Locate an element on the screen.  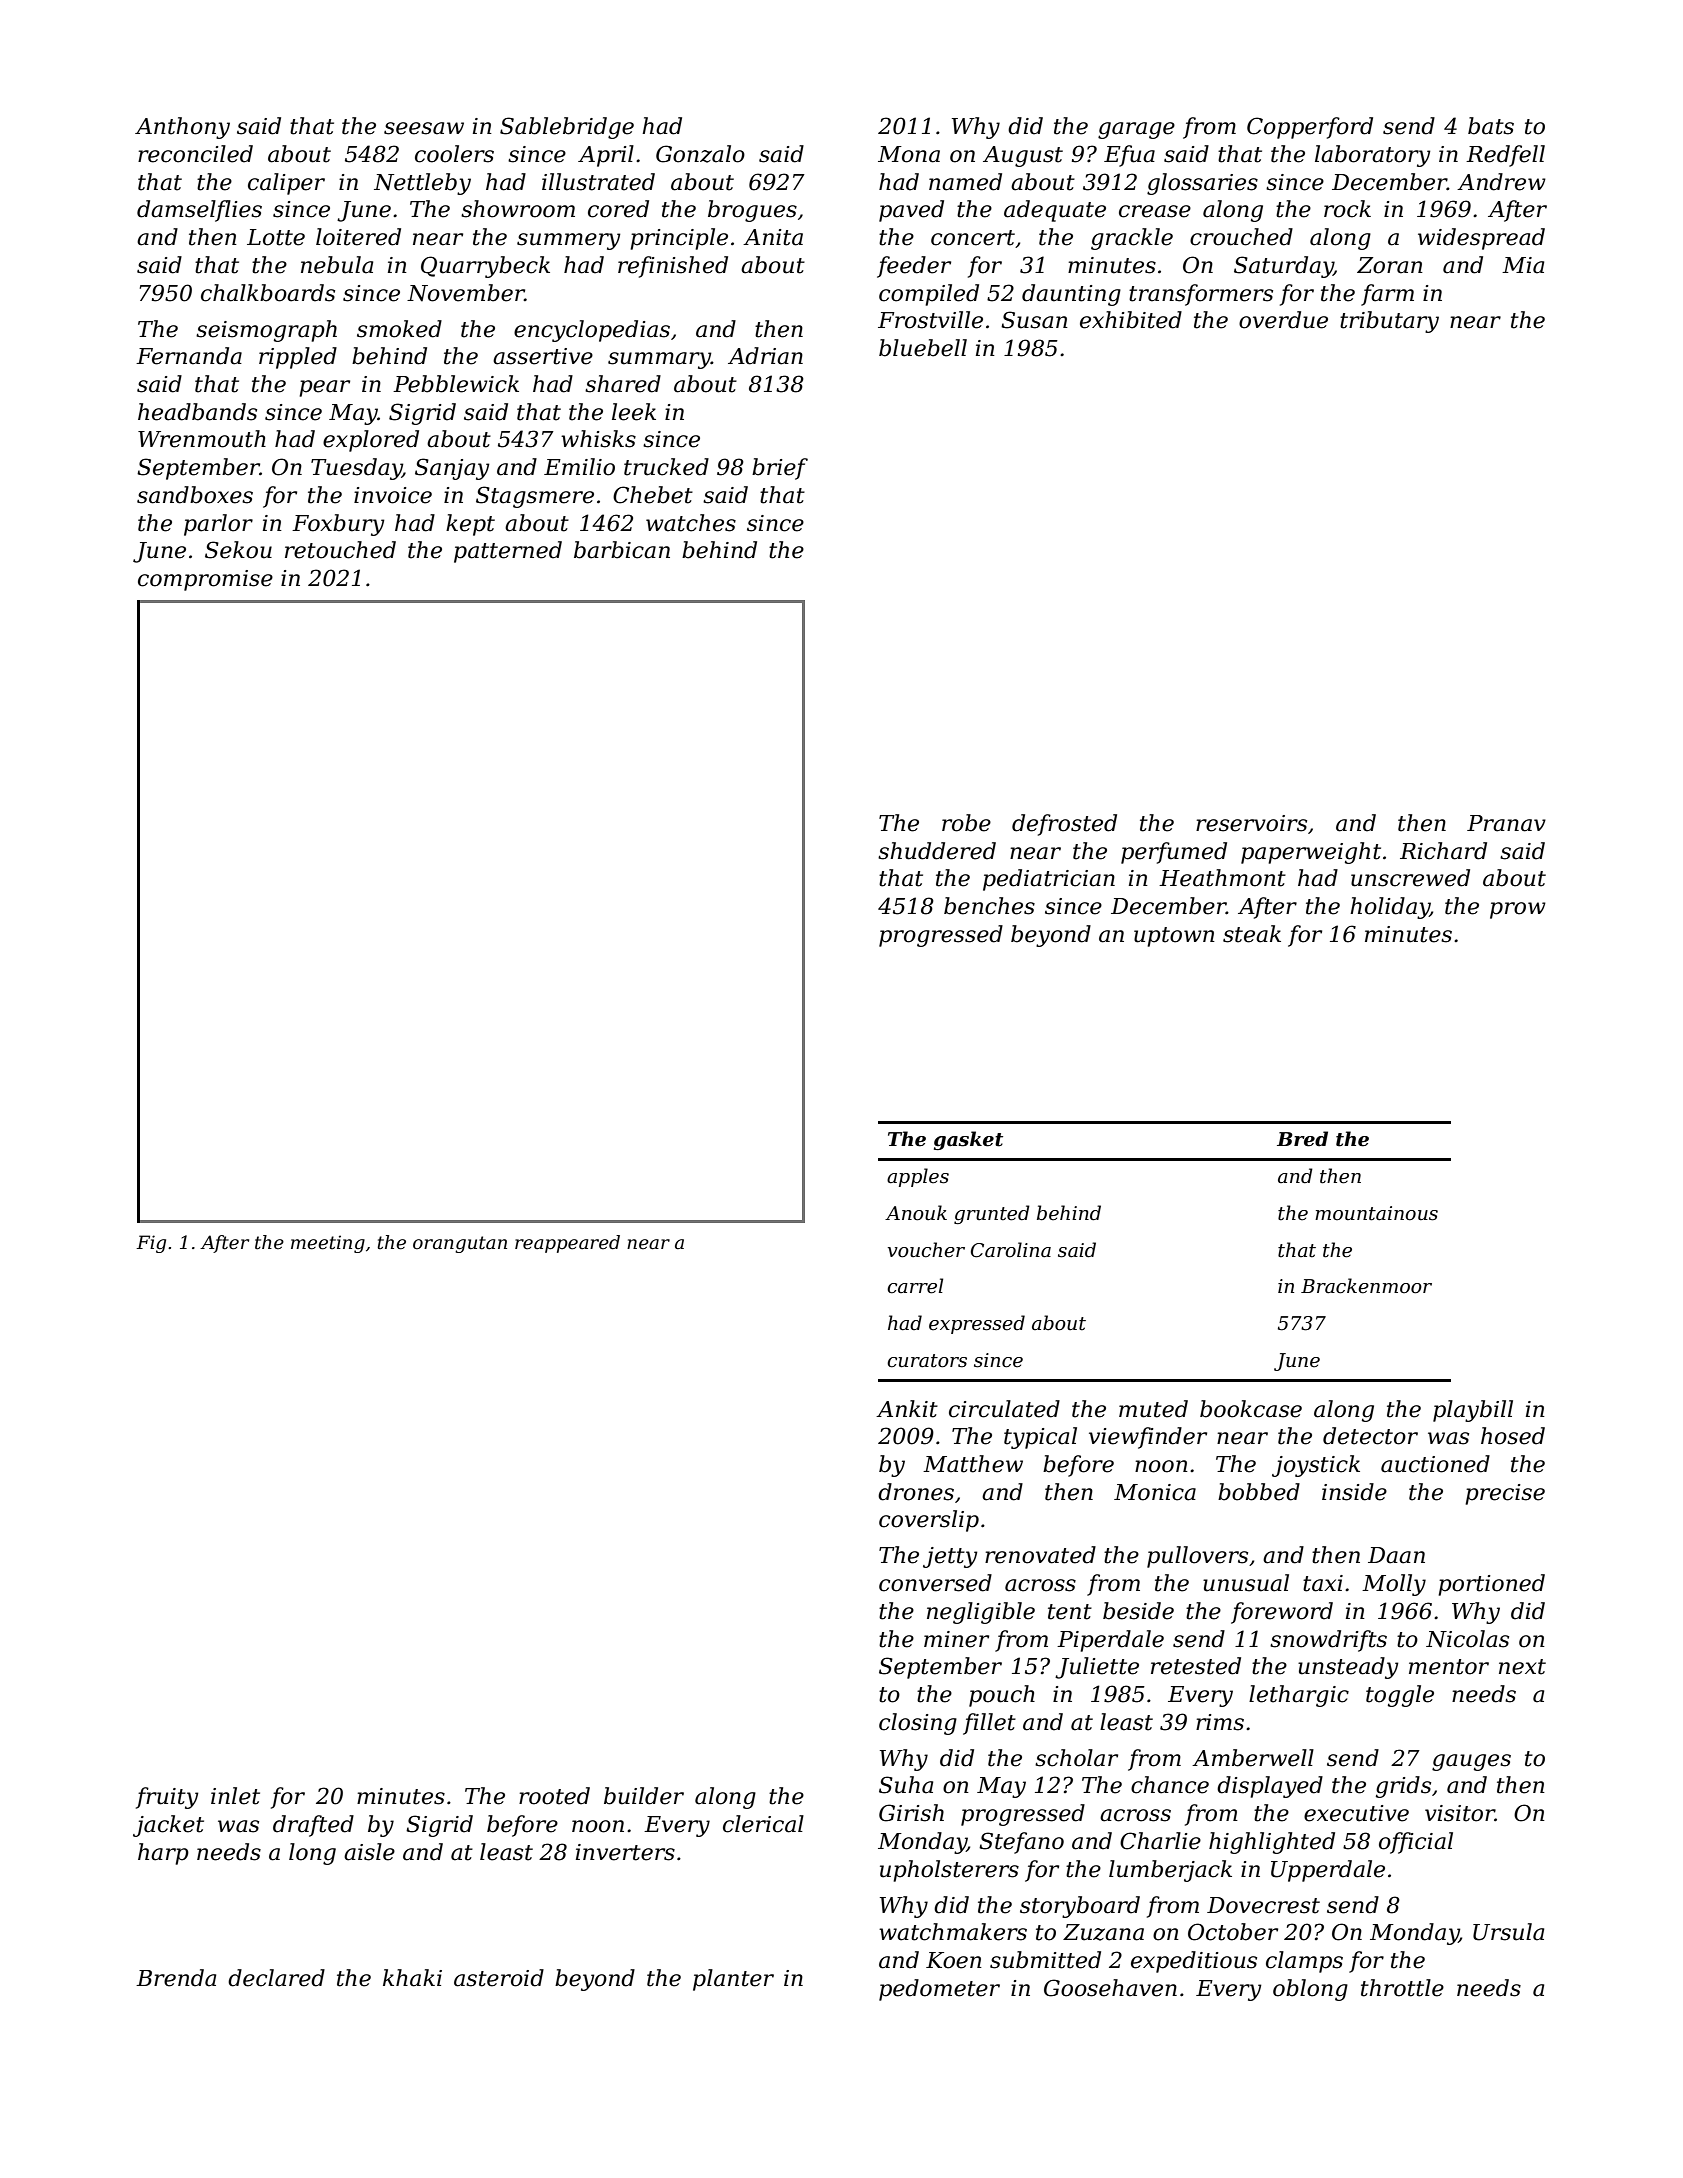
robe is located at coordinates (966, 823).
